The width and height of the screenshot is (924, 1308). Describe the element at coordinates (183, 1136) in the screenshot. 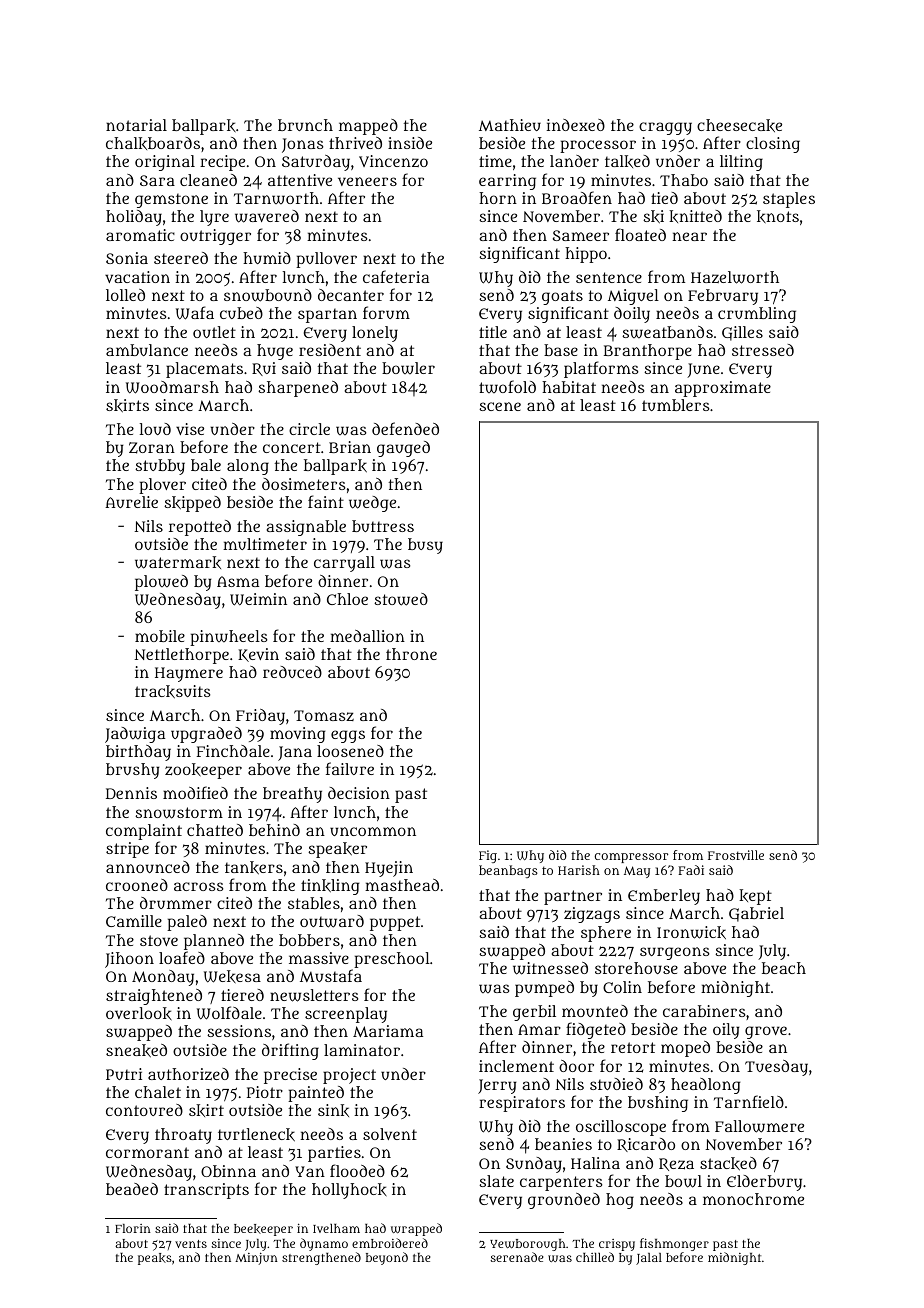

I see `throaty` at that location.
